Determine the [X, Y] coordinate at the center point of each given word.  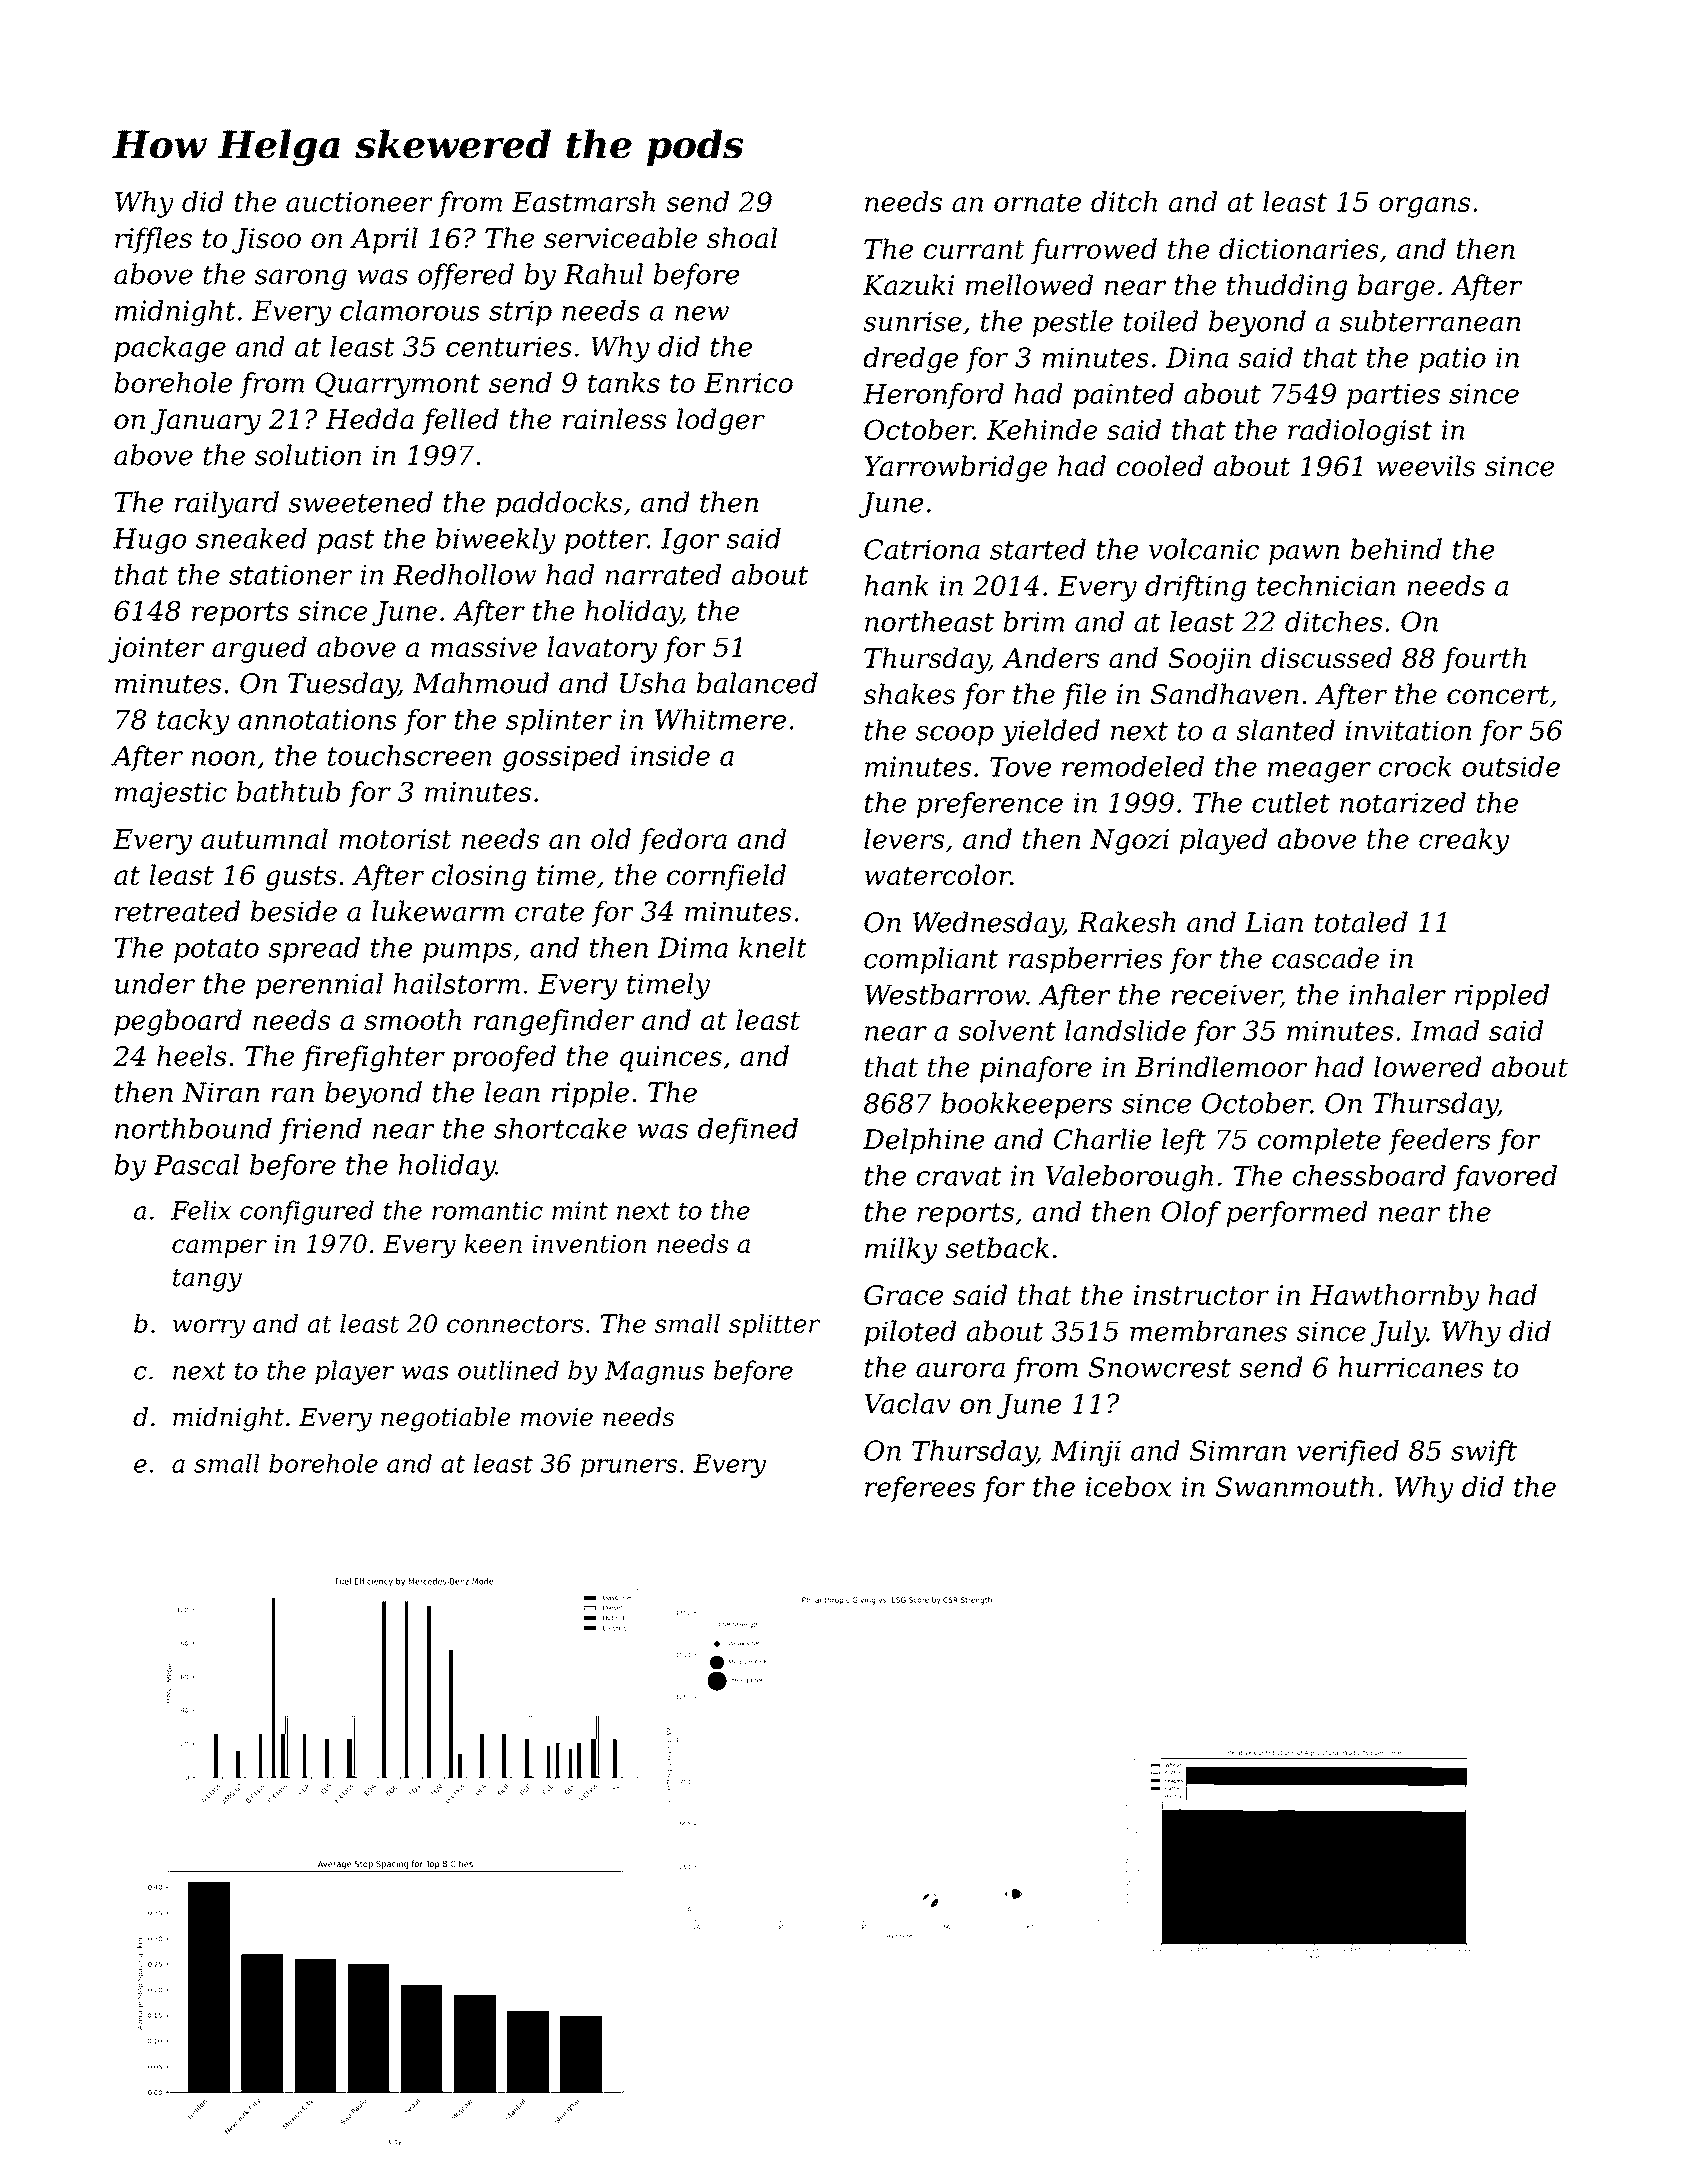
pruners [629, 1468]
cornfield [726, 877]
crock [1415, 766]
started [1038, 549]
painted [1123, 396]
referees [920, 1489]
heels [191, 1056]
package [170, 349]
